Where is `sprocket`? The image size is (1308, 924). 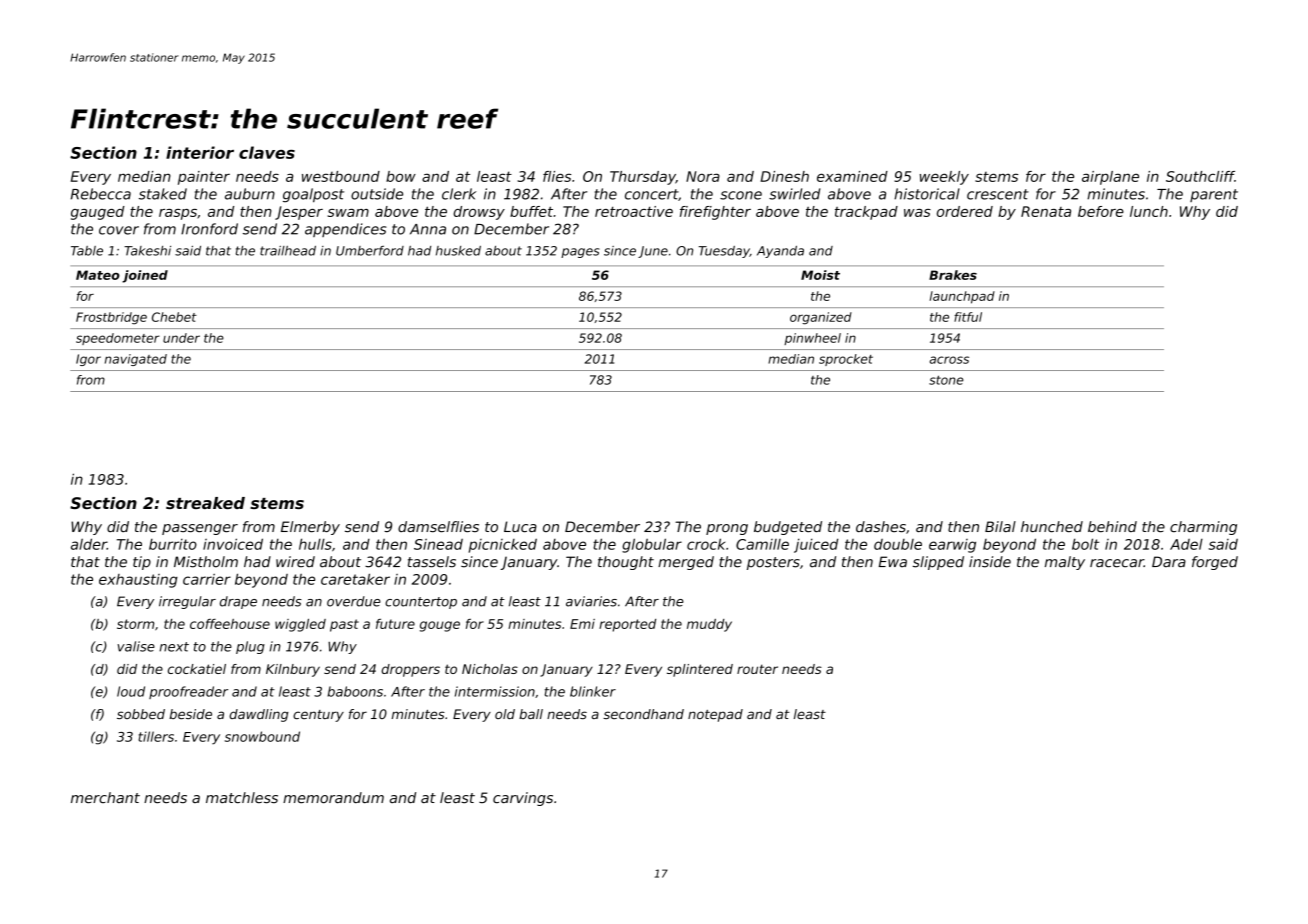
sprocket is located at coordinates (846, 360).
